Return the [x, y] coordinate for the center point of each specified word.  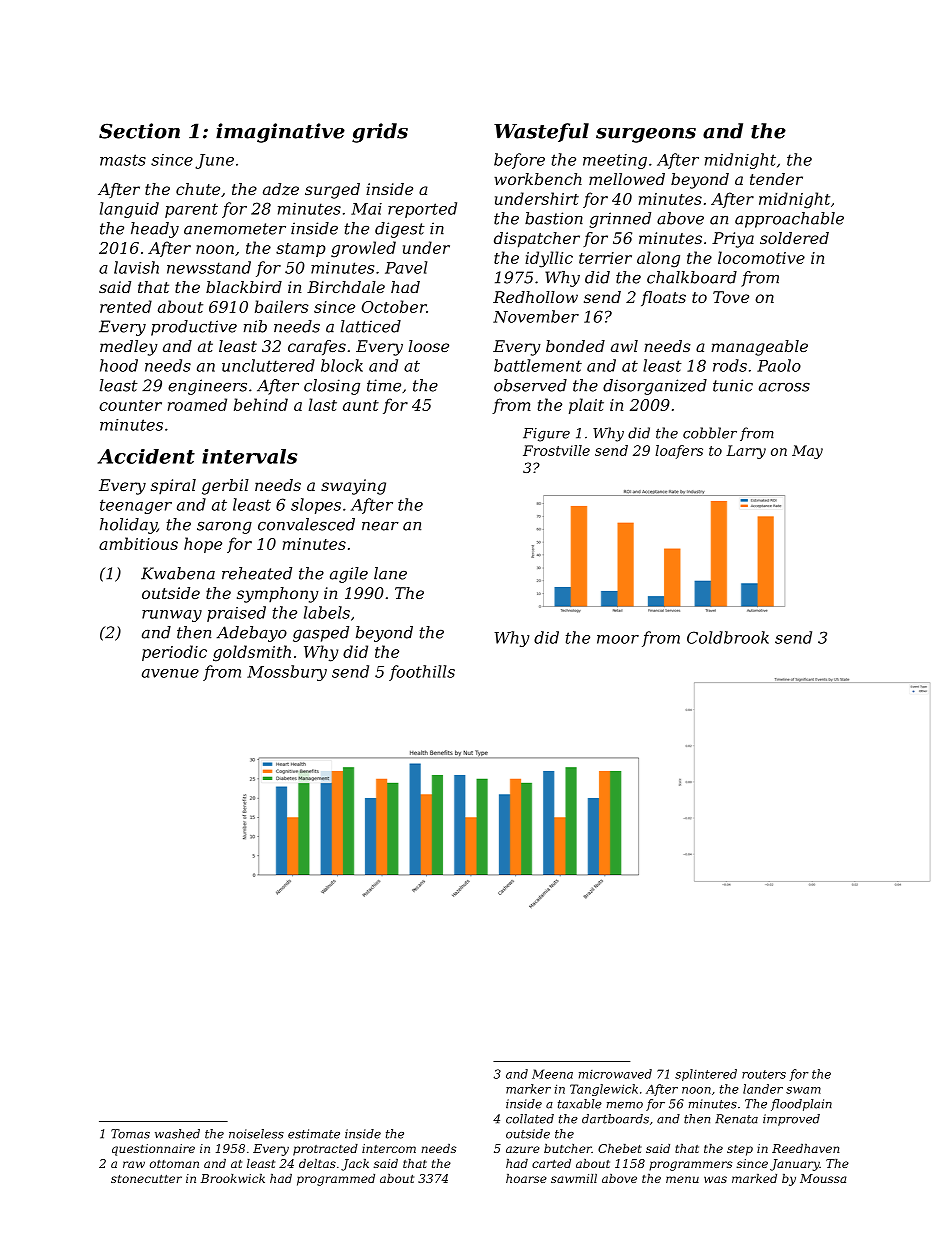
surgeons [646, 135]
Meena [552, 1074]
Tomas [130, 1134]
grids [380, 133]
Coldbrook [728, 637]
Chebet [620, 1148]
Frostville [556, 450]
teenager [136, 506]
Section [139, 131]
